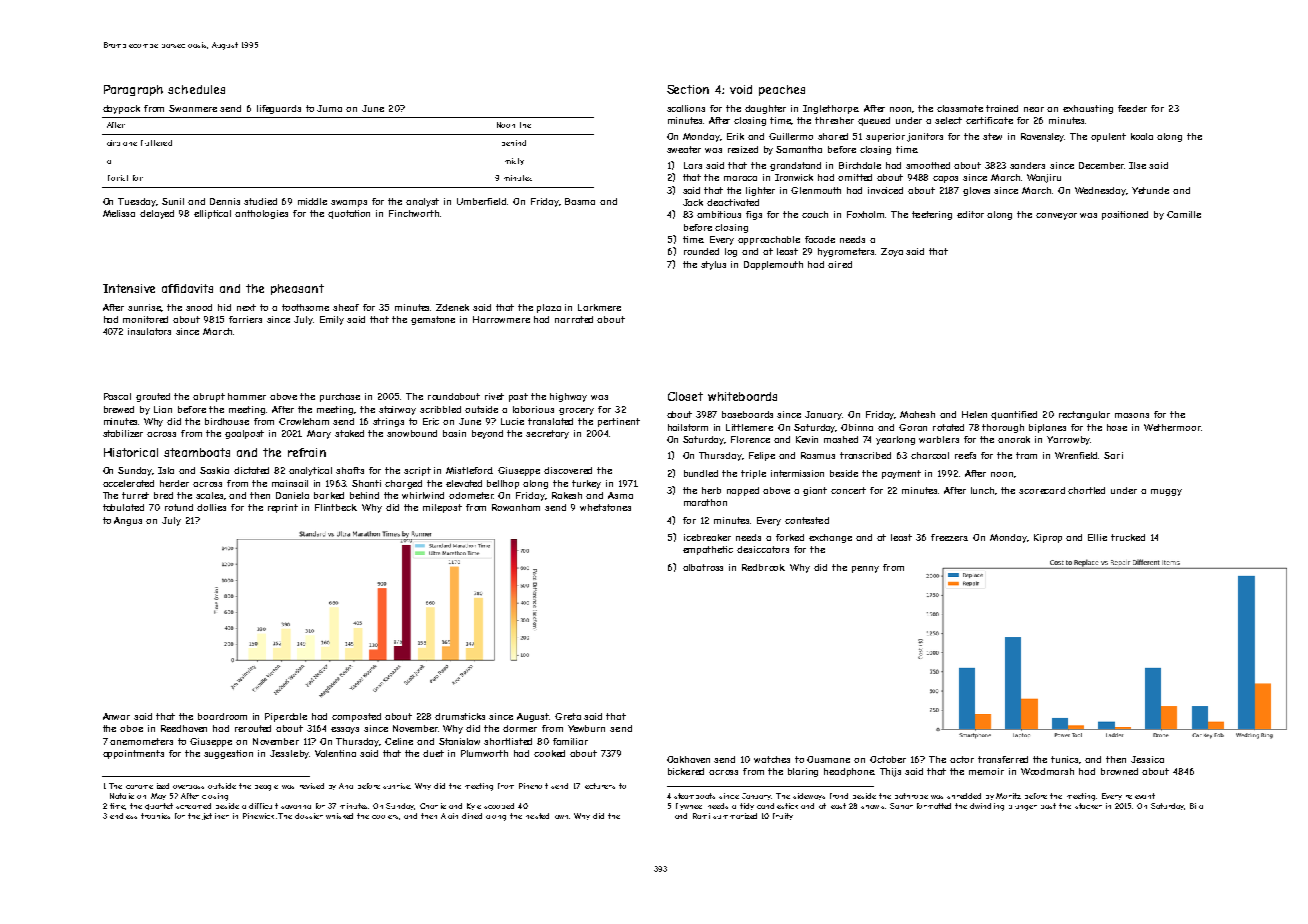 The height and width of the screenshot is (924, 1308). What do you see at coordinates (742, 396) in the screenshot?
I see `whiteboards` at bounding box center [742, 396].
